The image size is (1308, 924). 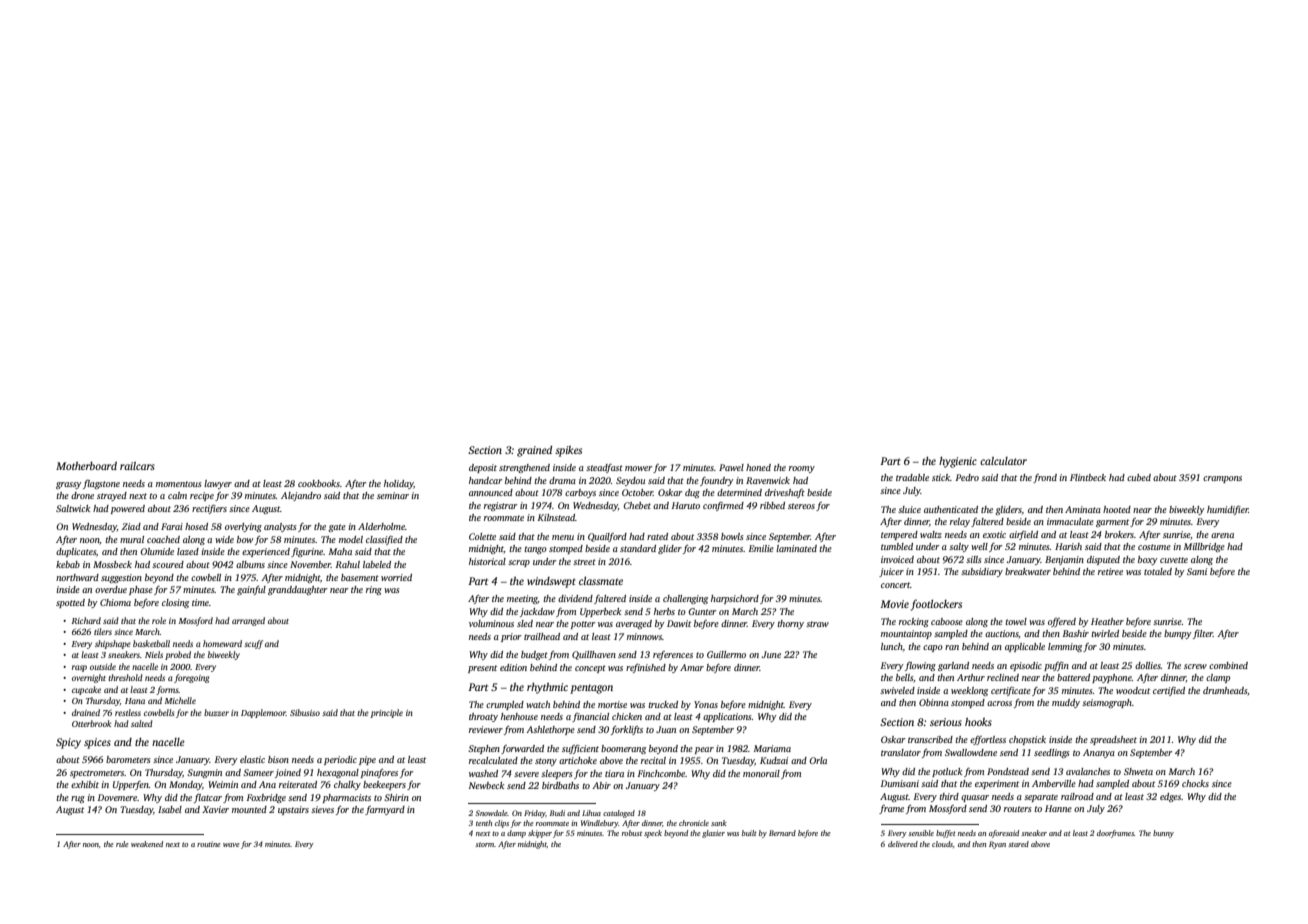 I want to click on Sameer, so click(x=258, y=772).
